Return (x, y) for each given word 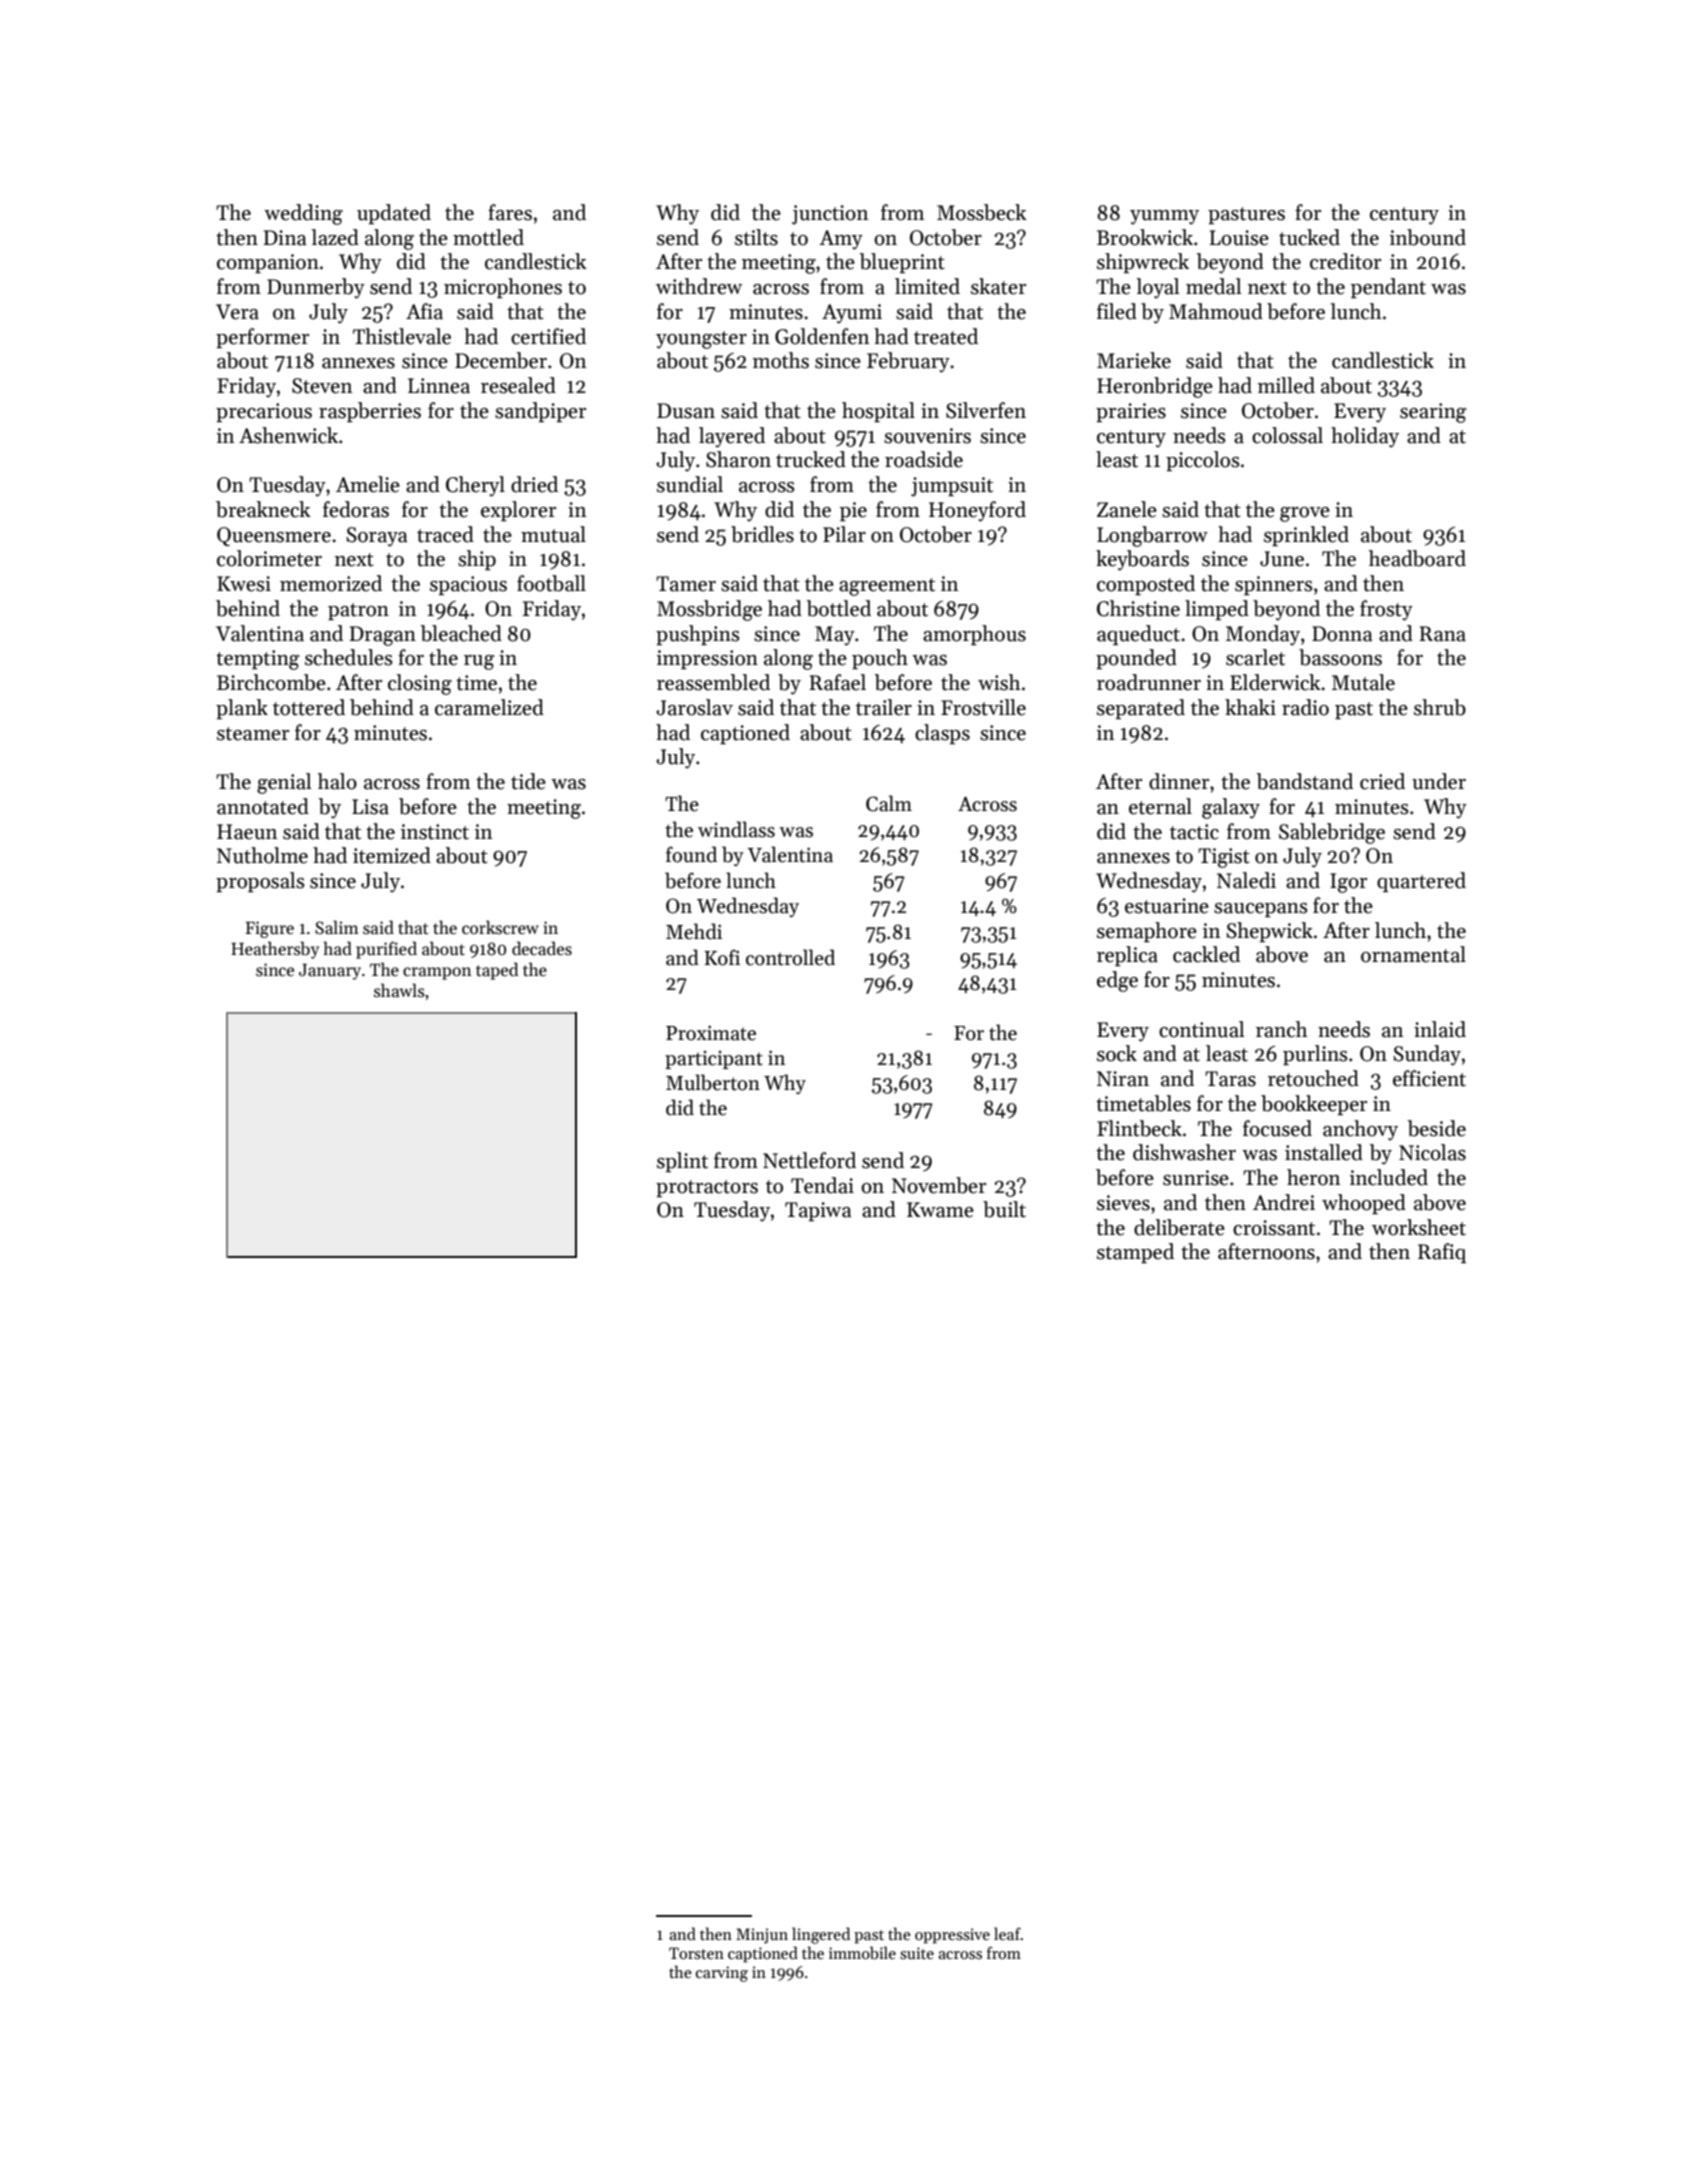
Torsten (696, 1953)
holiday (1365, 437)
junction (830, 215)
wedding (303, 214)
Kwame (940, 1210)
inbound (1428, 237)
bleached (461, 633)
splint (682, 1162)
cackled (1206, 954)
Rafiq (1442, 1253)
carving (722, 1974)
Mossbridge (709, 610)
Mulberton (713, 1082)
